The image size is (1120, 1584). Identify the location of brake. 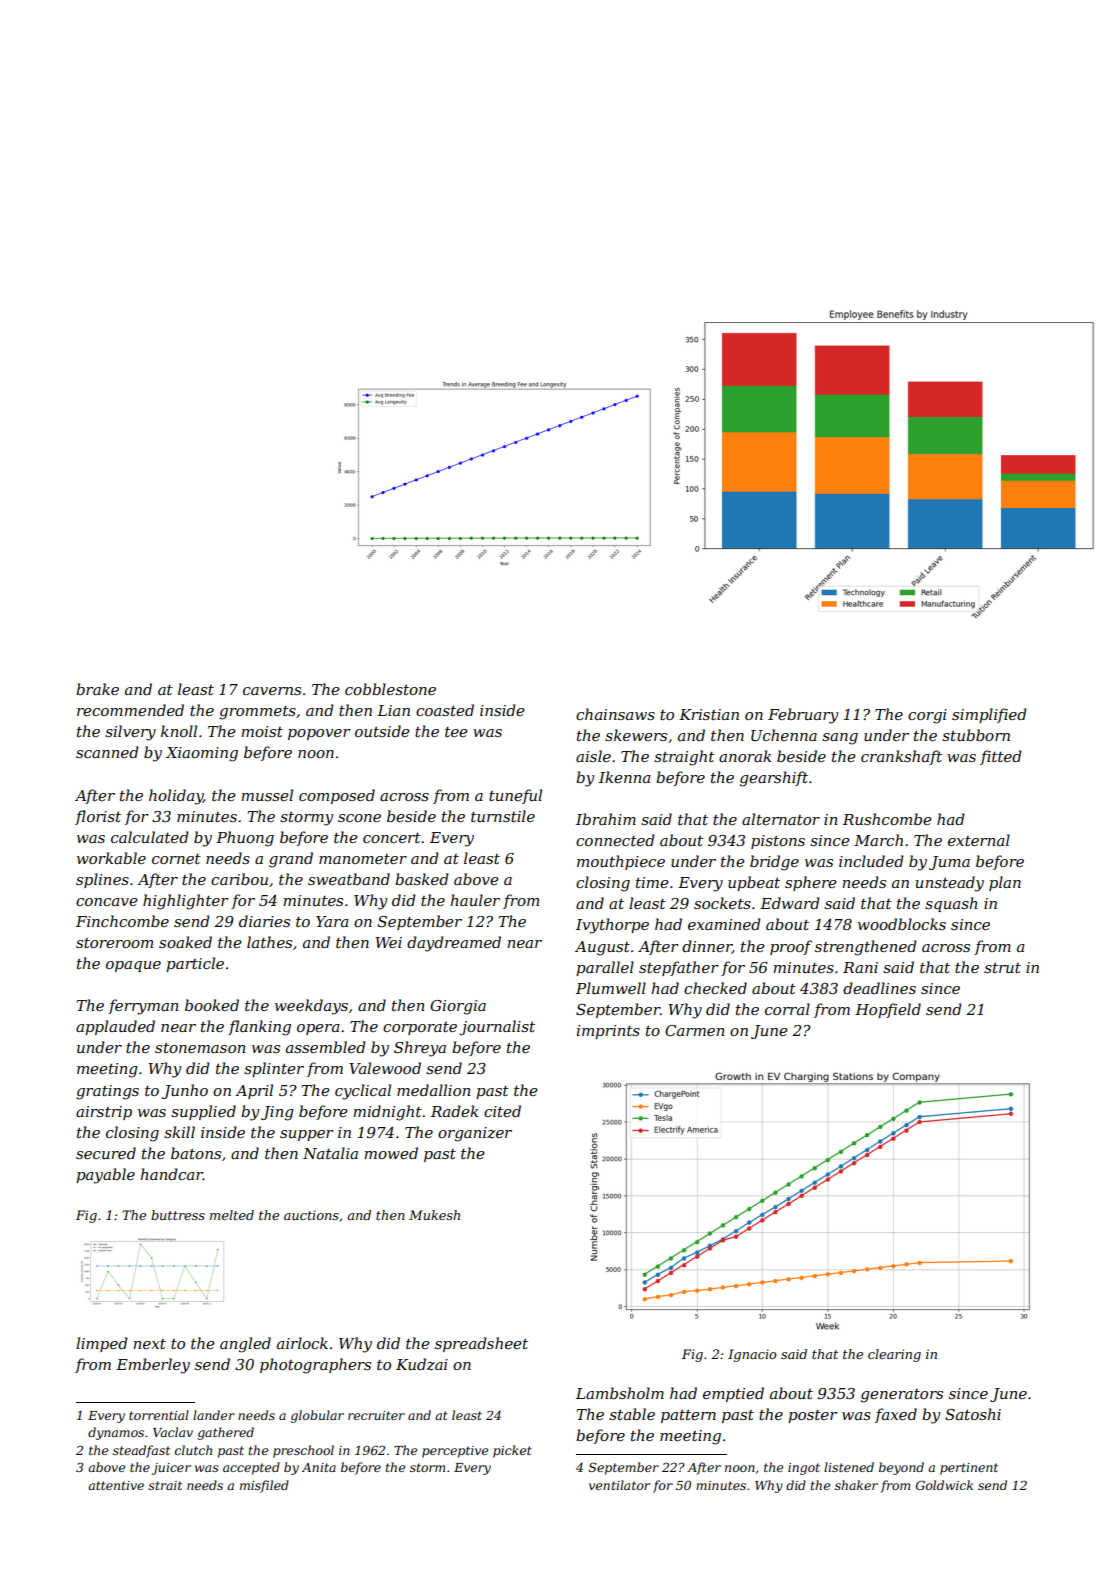
(97, 689).
